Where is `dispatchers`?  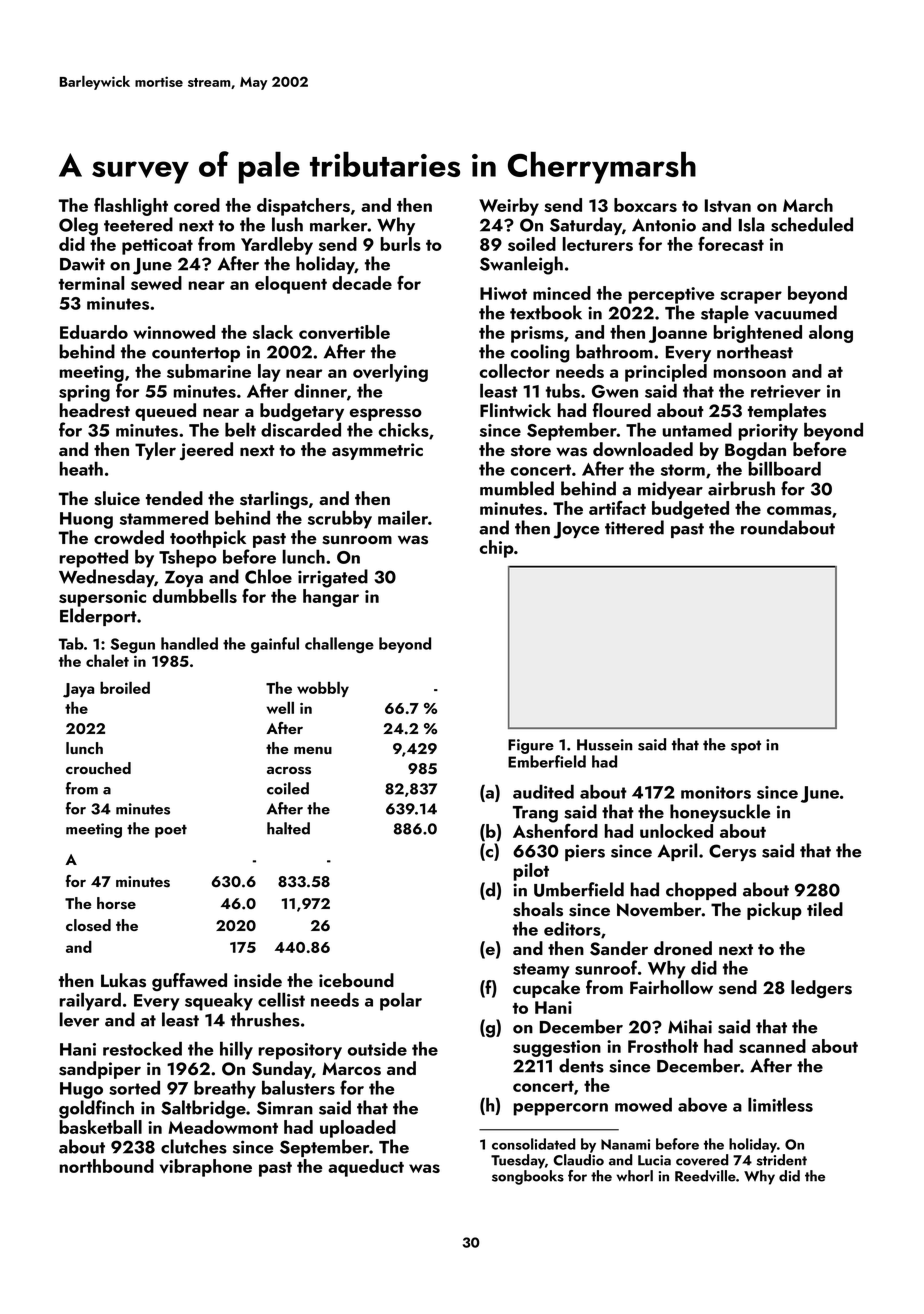
dispatchers is located at coordinates (303, 207).
